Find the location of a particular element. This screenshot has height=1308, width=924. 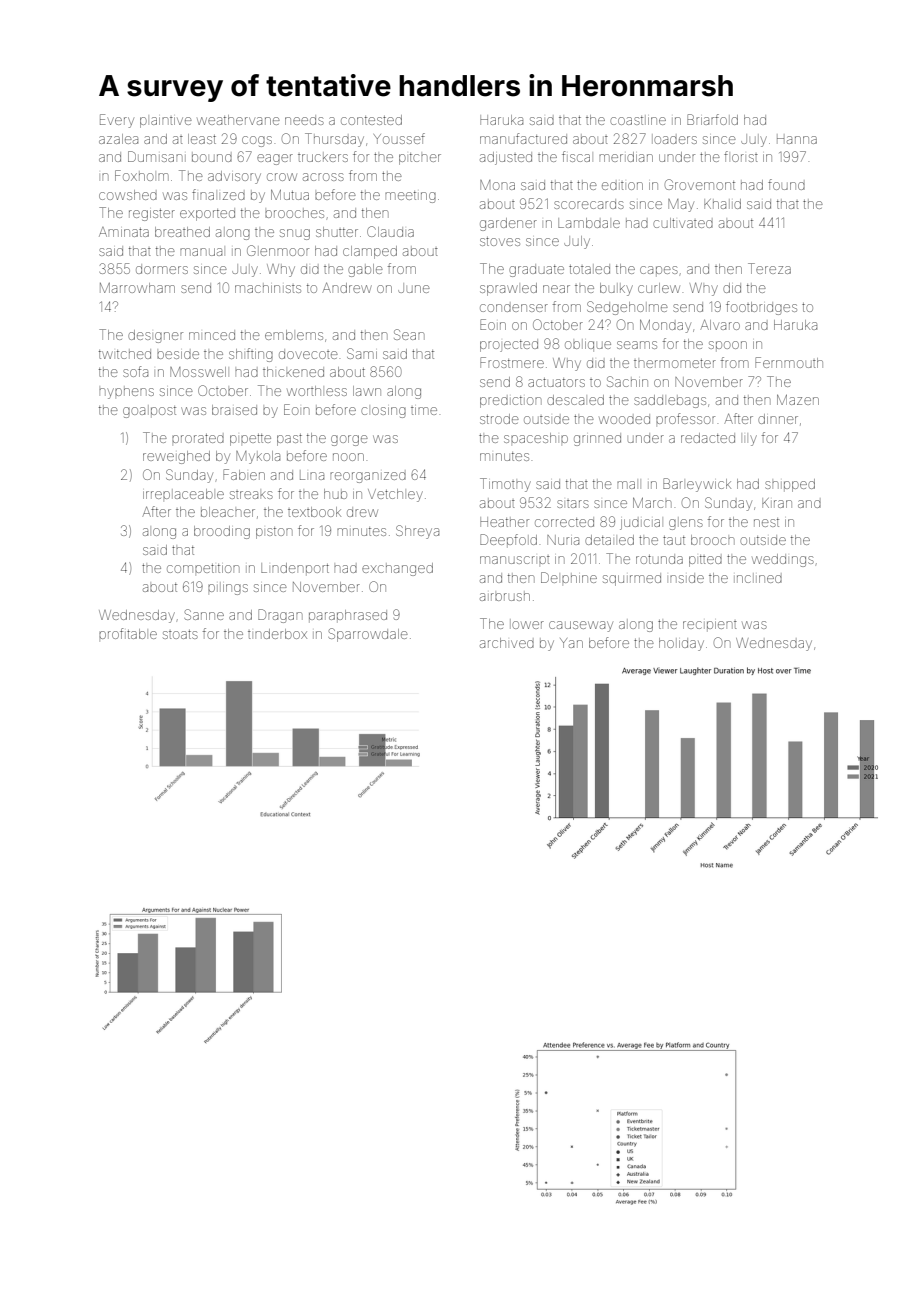

adjusted is located at coordinates (506, 158).
